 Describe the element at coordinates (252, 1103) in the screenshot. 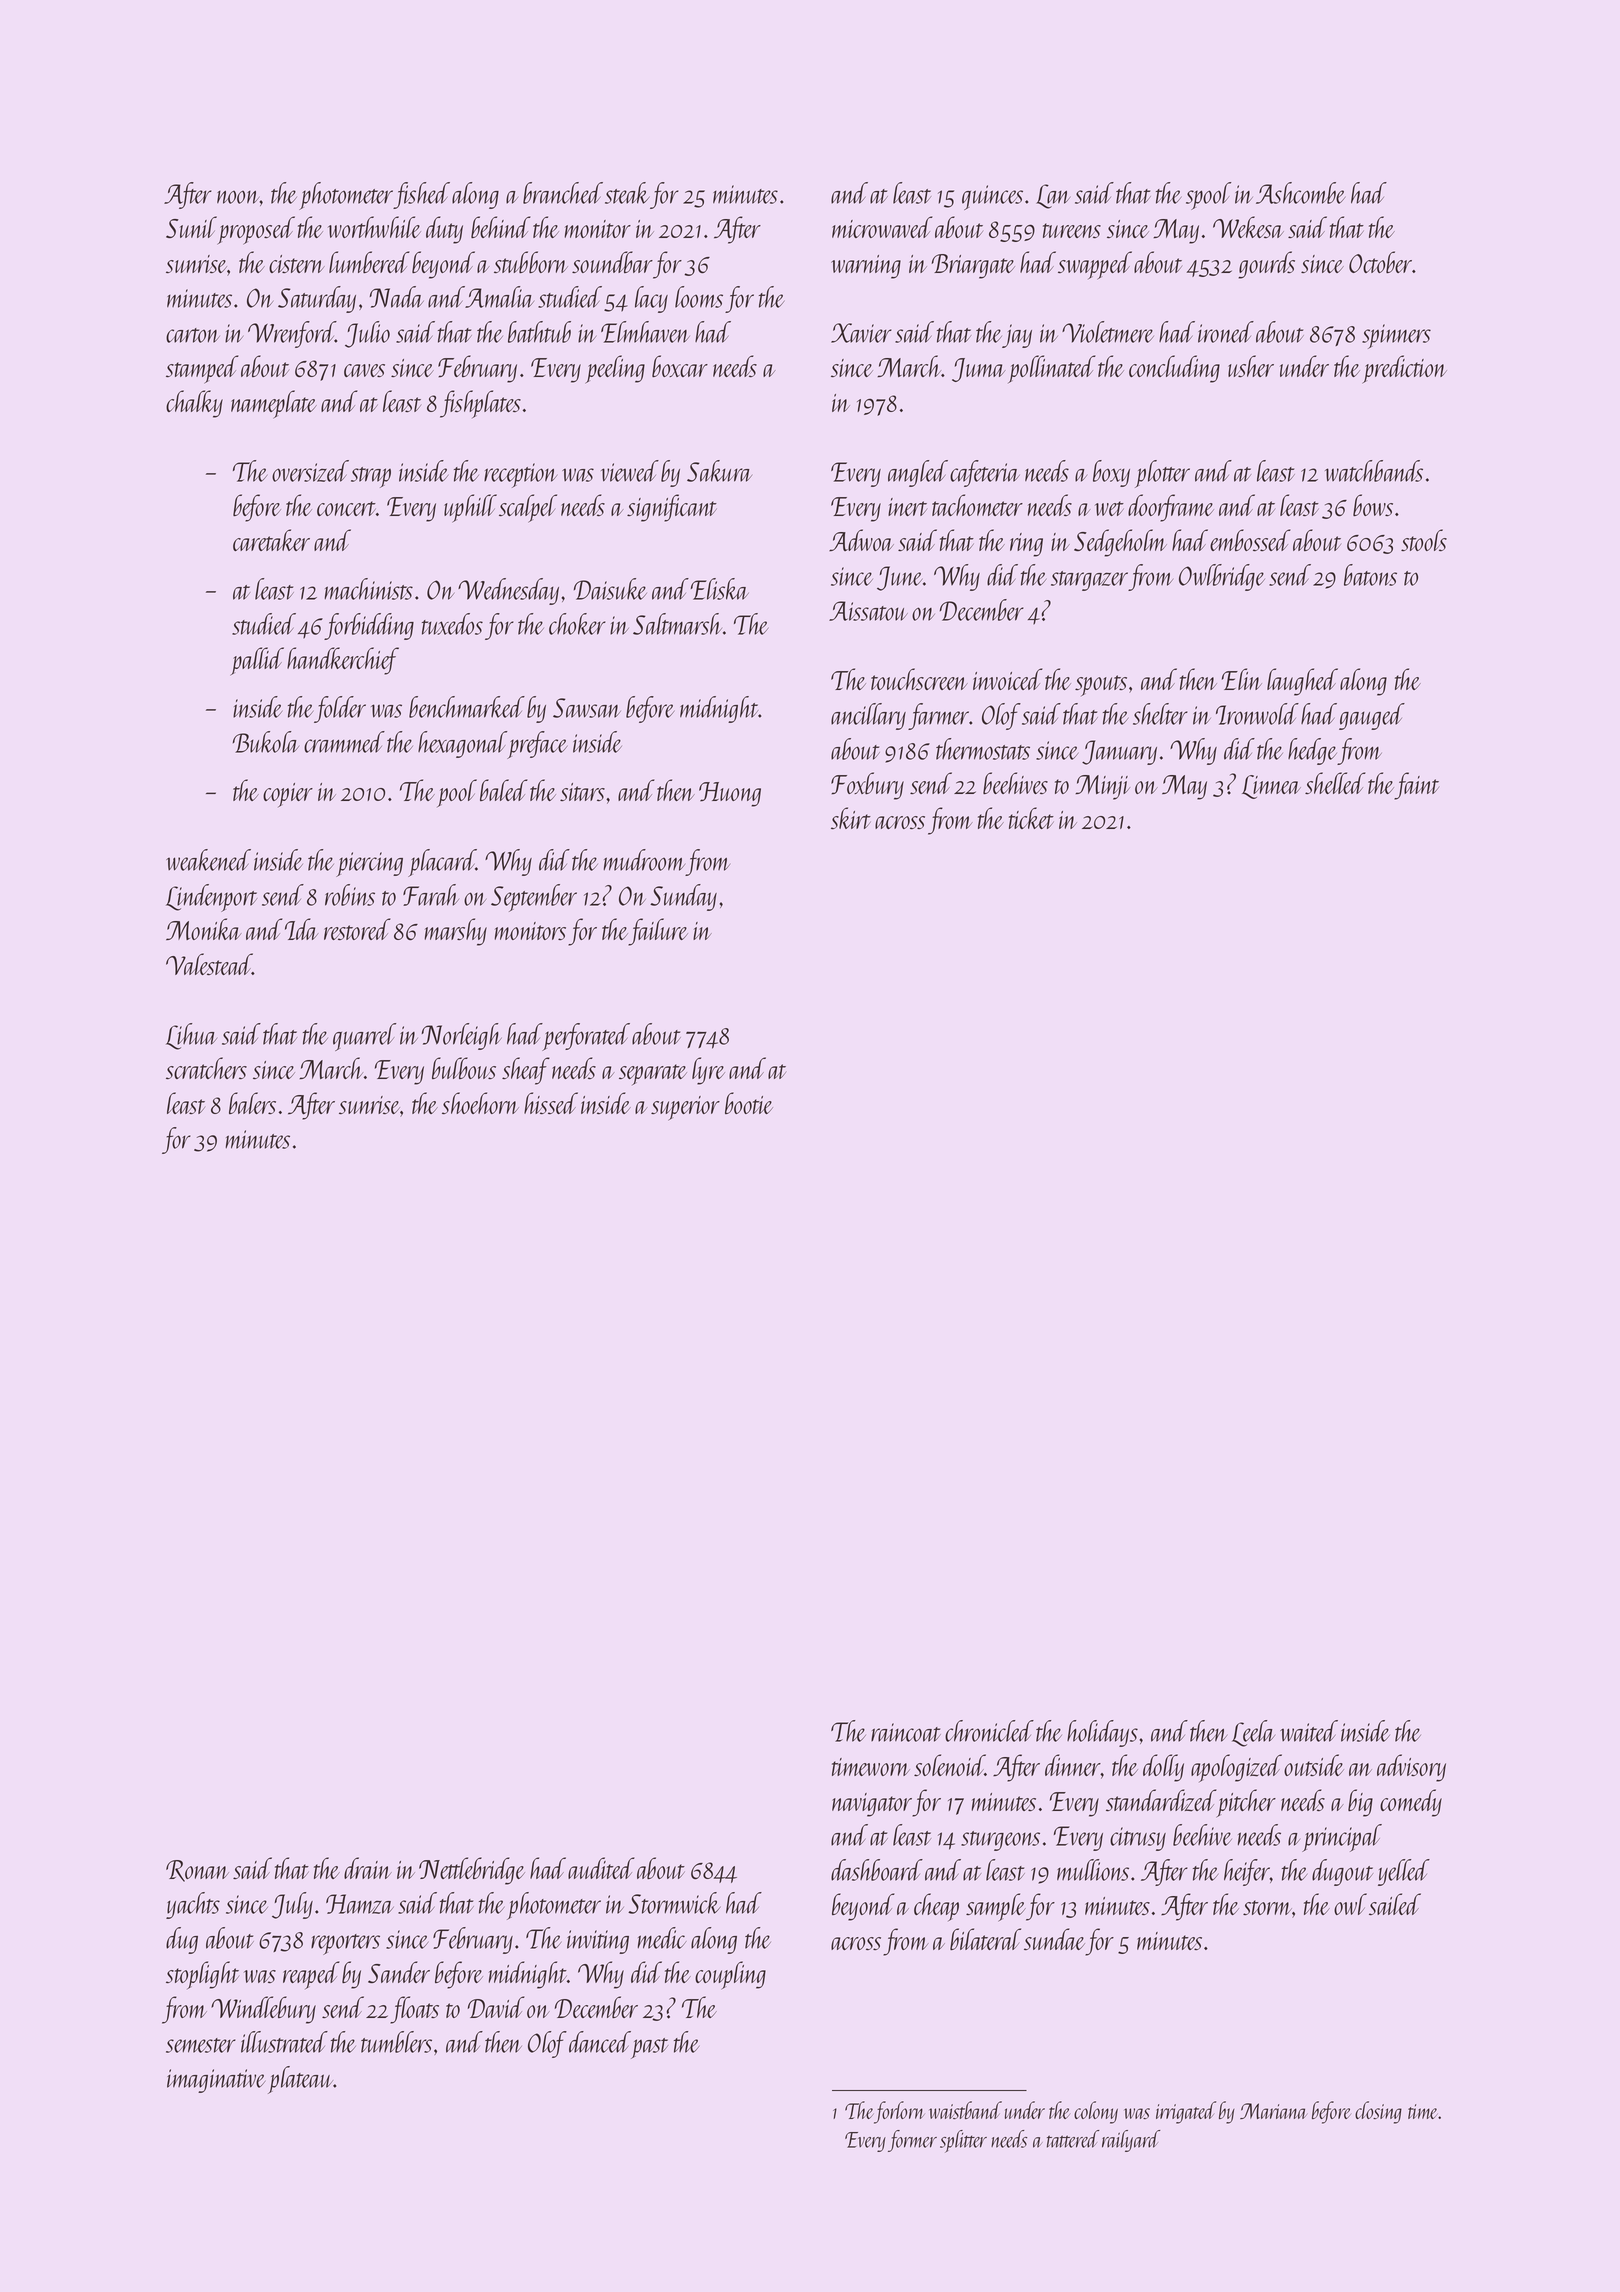

I see `balers` at that location.
